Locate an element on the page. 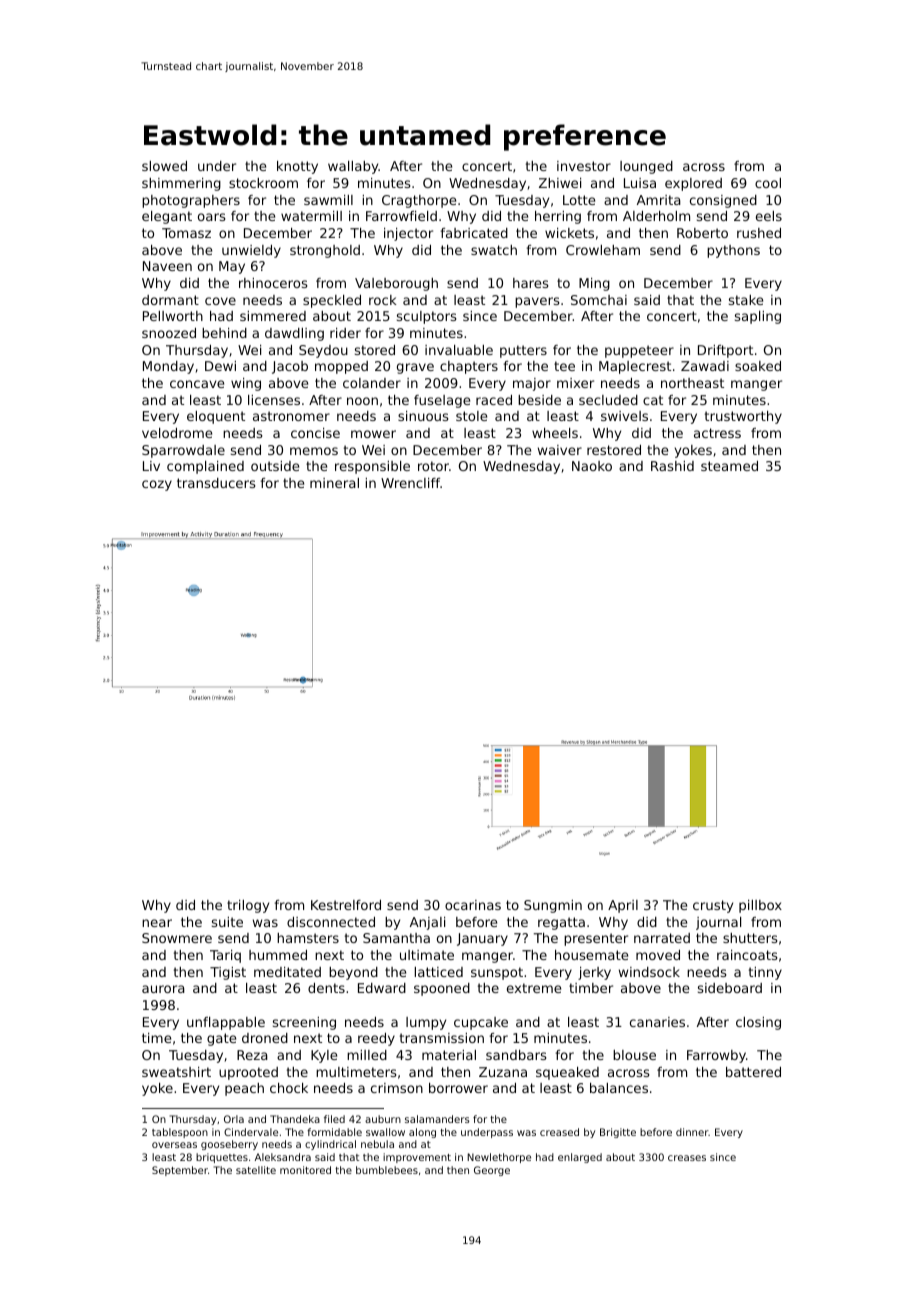 The width and height of the document is (924, 1314). satellite is located at coordinates (256, 1170).
